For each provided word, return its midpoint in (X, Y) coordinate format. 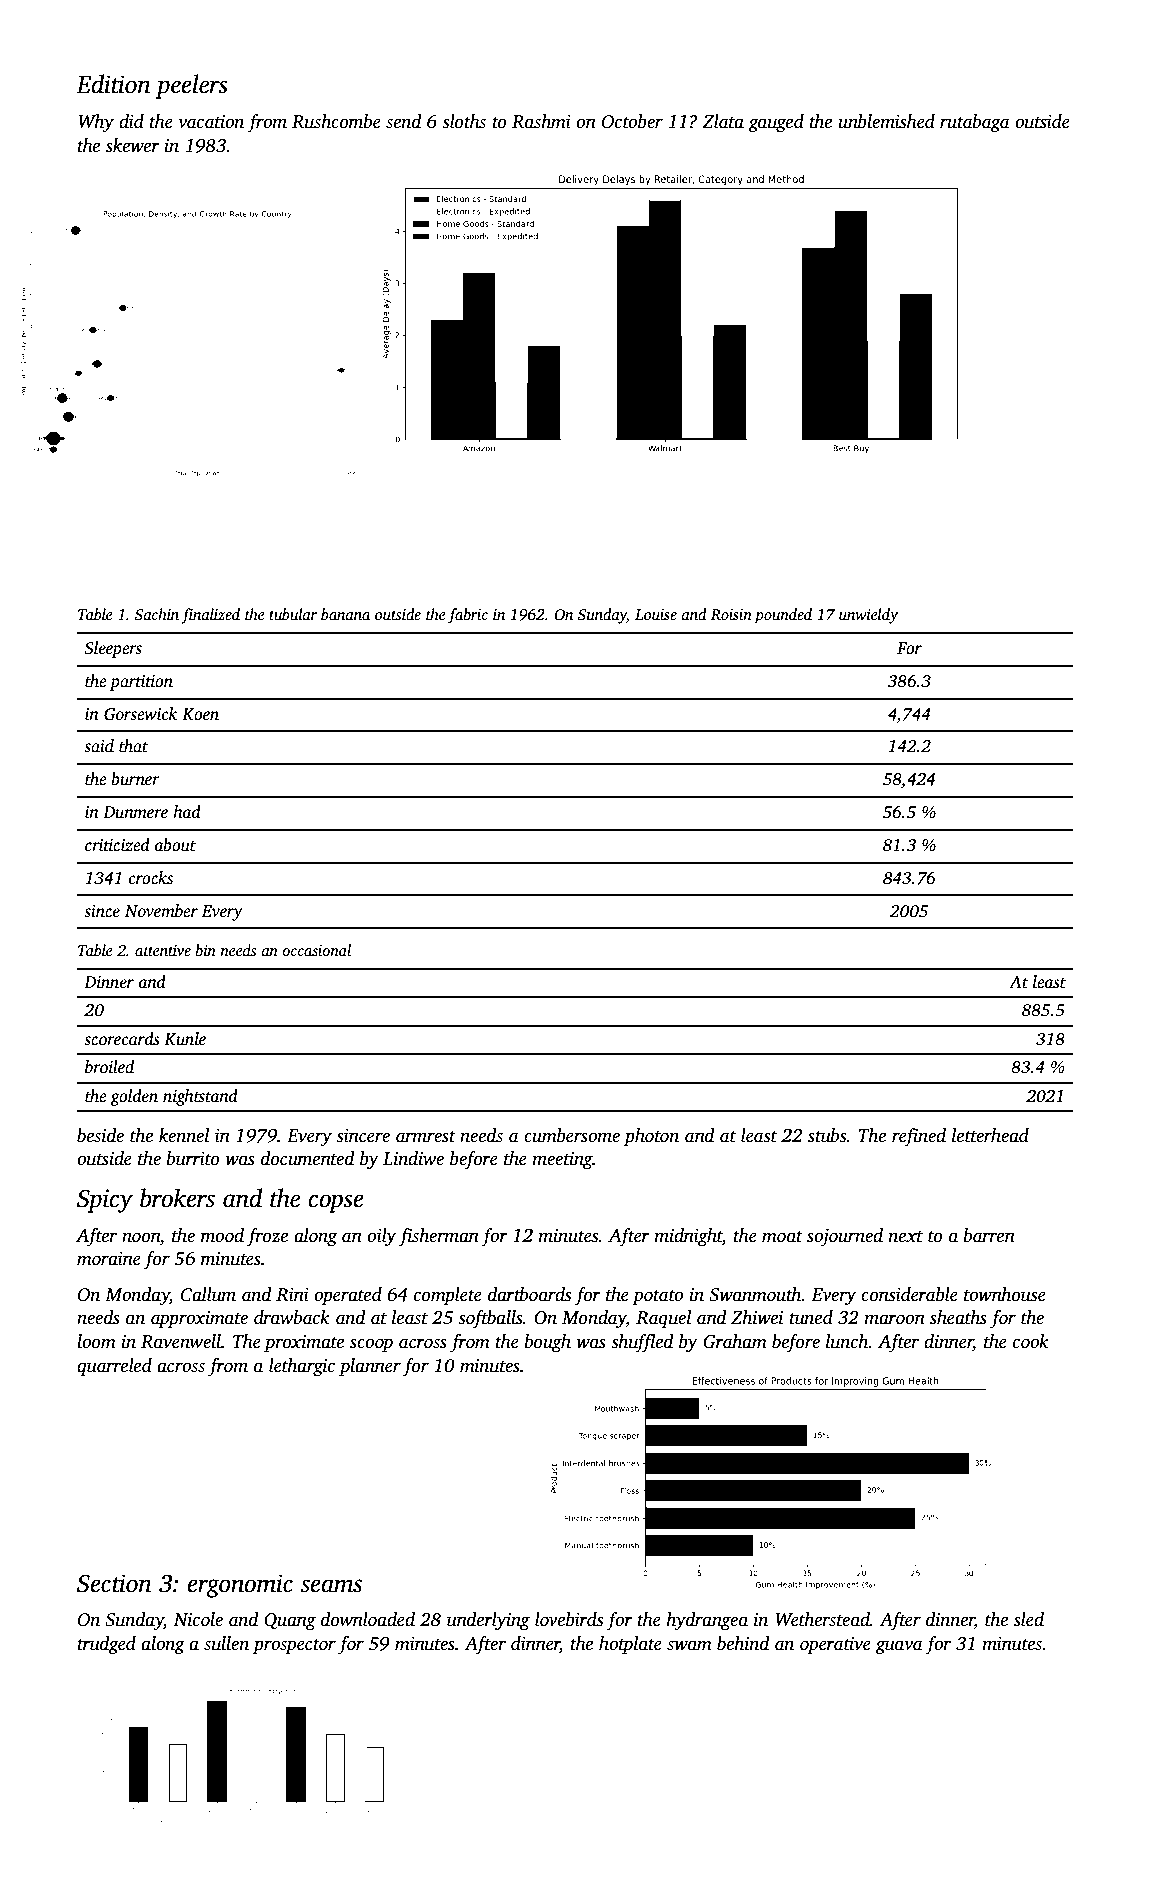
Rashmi (541, 121)
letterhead (990, 1135)
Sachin (157, 614)
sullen (226, 1643)
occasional (316, 950)
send (404, 121)
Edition (113, 84)
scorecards (122, 1039)
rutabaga (975, 123)
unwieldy (868, 616)
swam (689, 1645)
